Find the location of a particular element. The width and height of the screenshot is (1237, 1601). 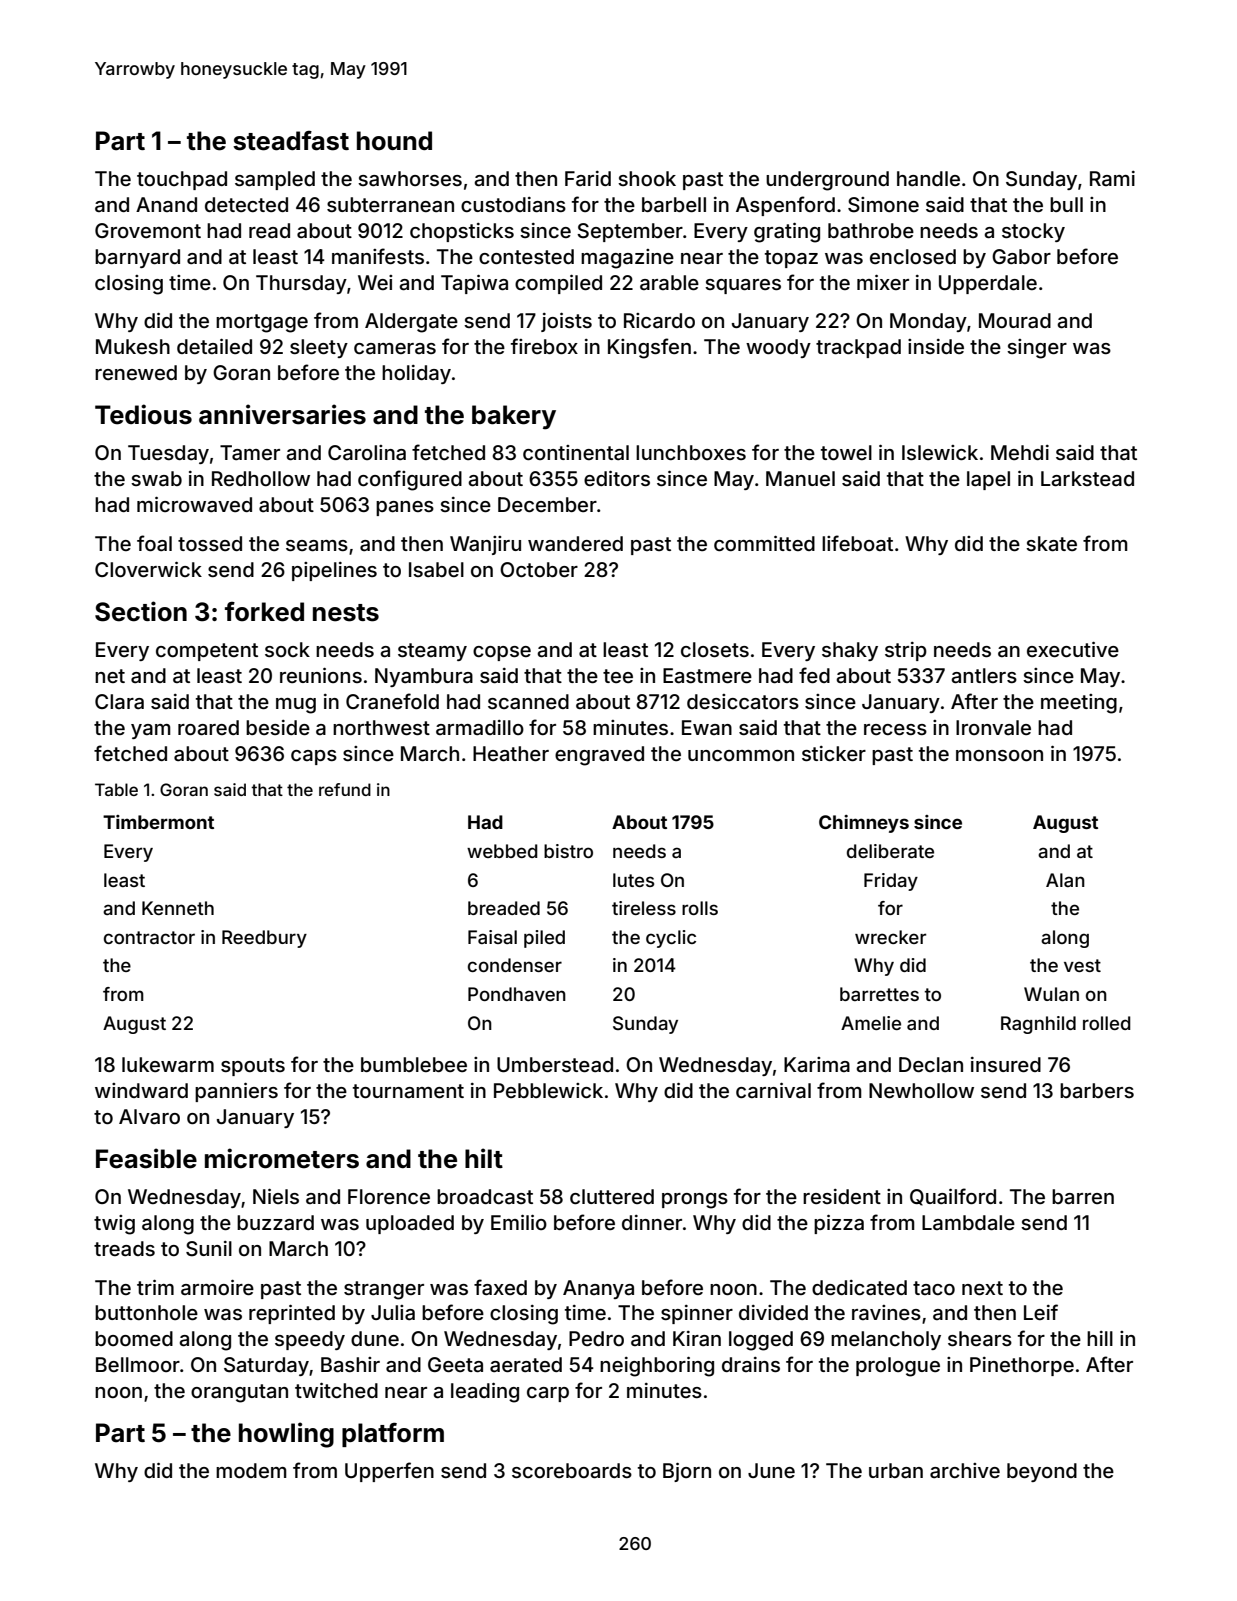

forked is located at coordinates (264, 612).
